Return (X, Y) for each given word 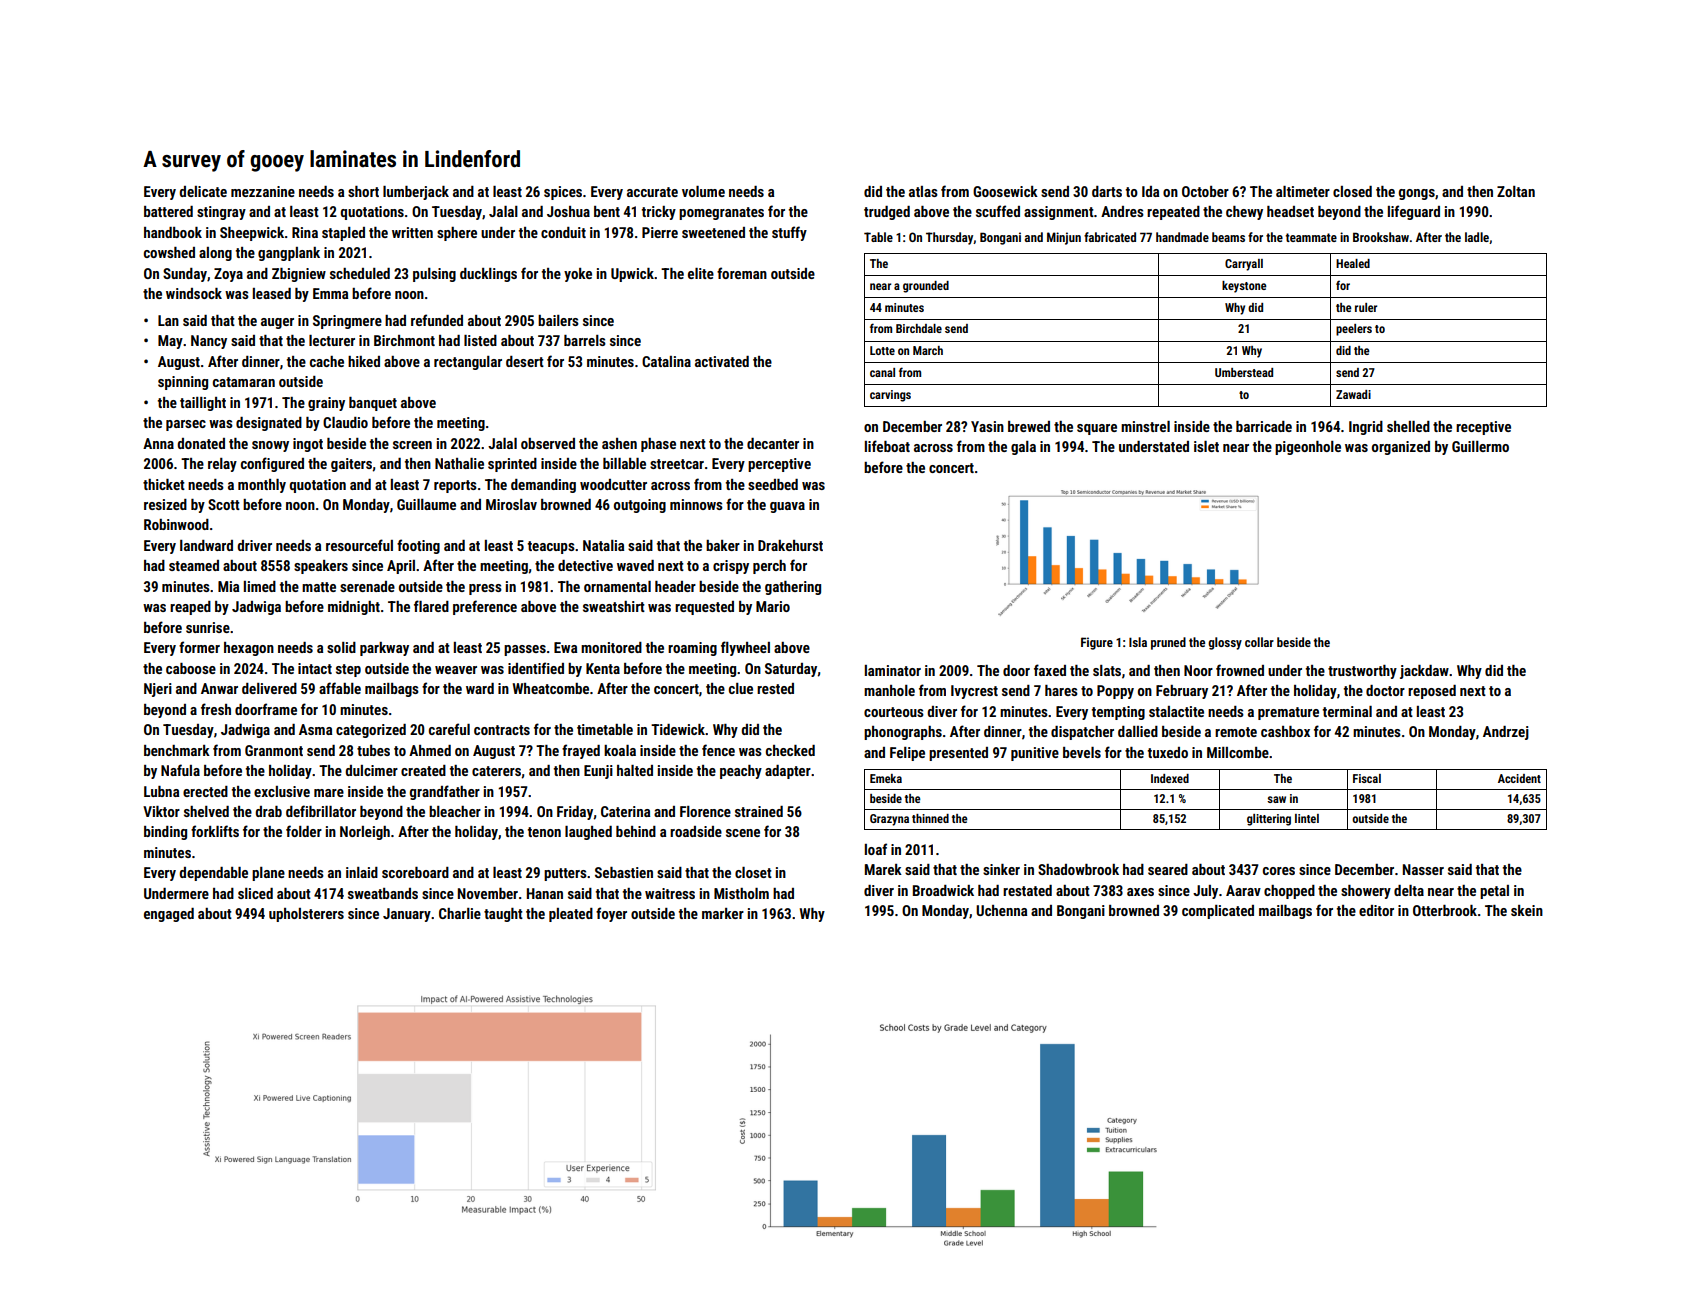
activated (722, 361)
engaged (169, 915)
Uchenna (1001, 910)
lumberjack (416, 193)
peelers (1354, 330)
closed (1352, 191)
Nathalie (459, 463)
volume (703, 191)
